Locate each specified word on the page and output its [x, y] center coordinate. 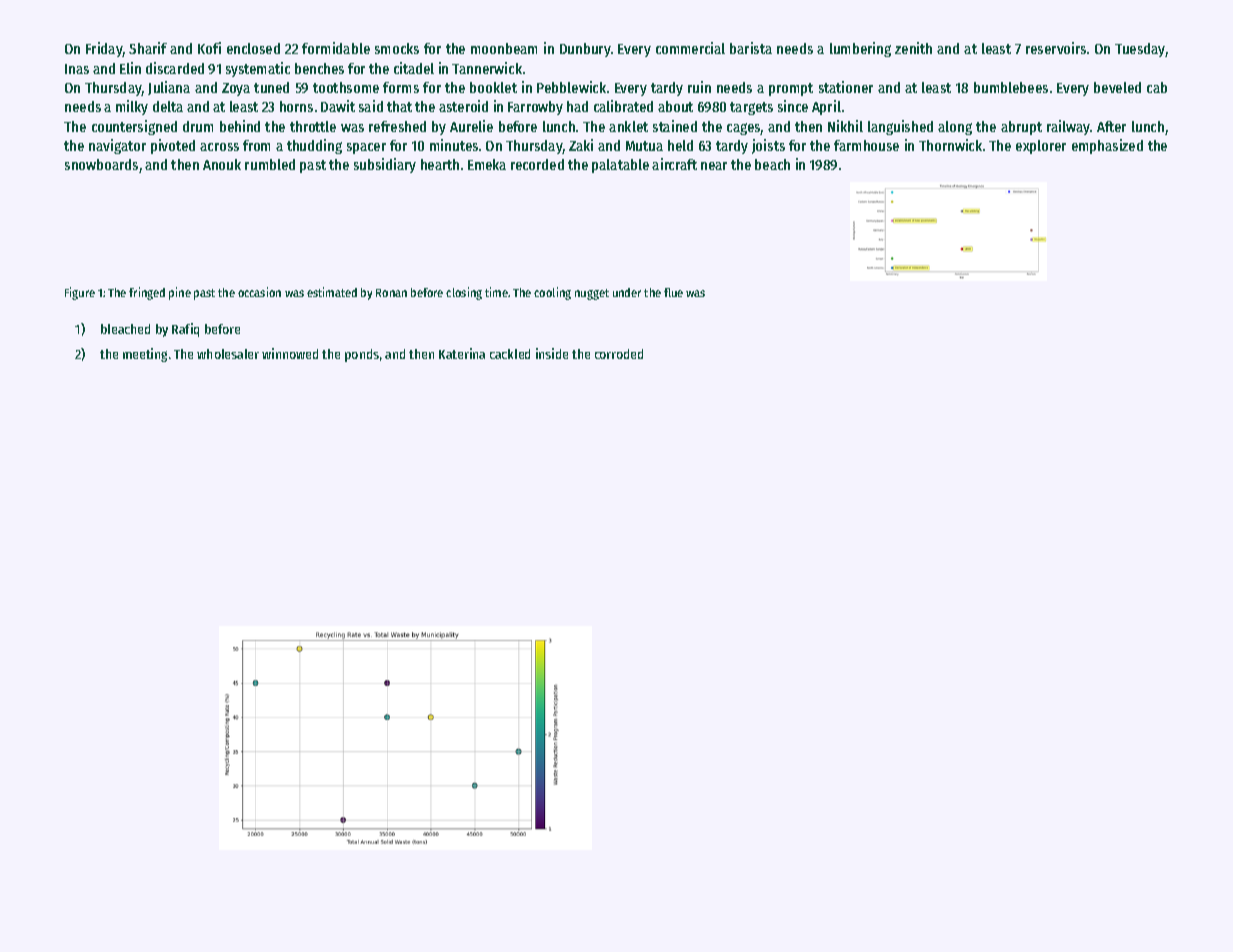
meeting [145, 355]
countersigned [134, 127]
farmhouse [866, 145]
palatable [620, 166]
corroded [619, 354]
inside [552, 353]
